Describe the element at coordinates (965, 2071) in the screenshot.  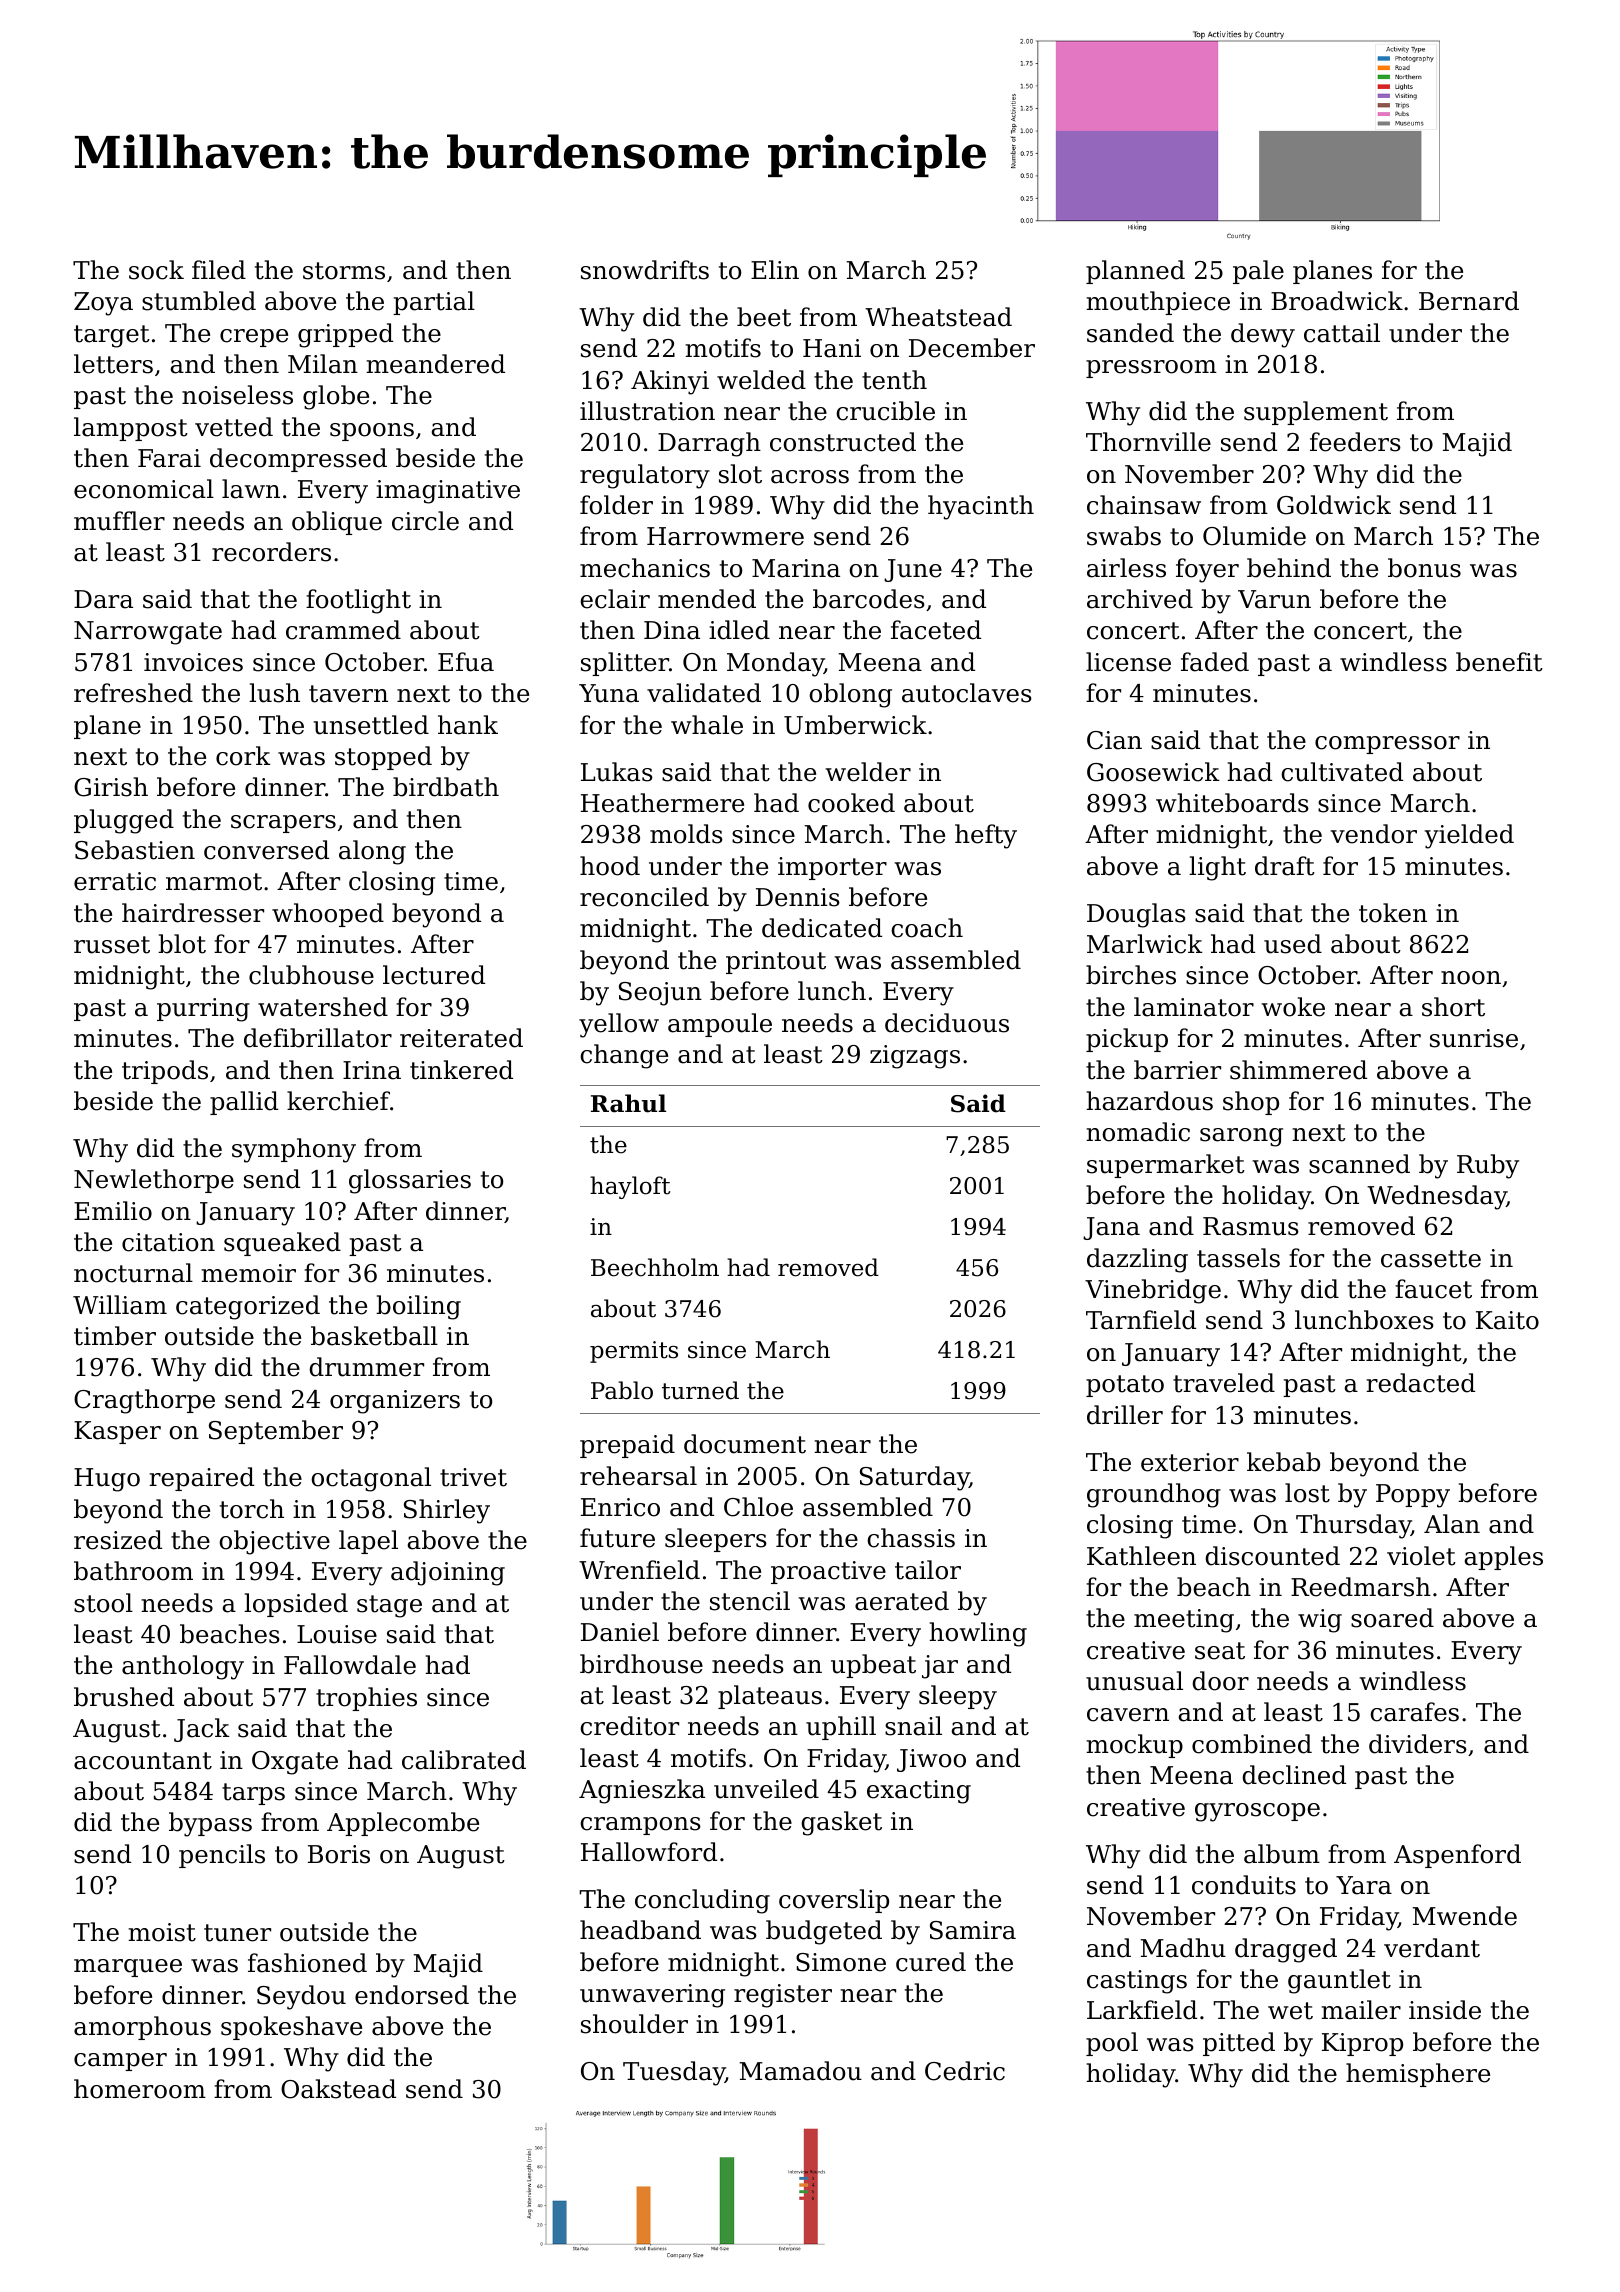
I see `Cedric` at that location.
